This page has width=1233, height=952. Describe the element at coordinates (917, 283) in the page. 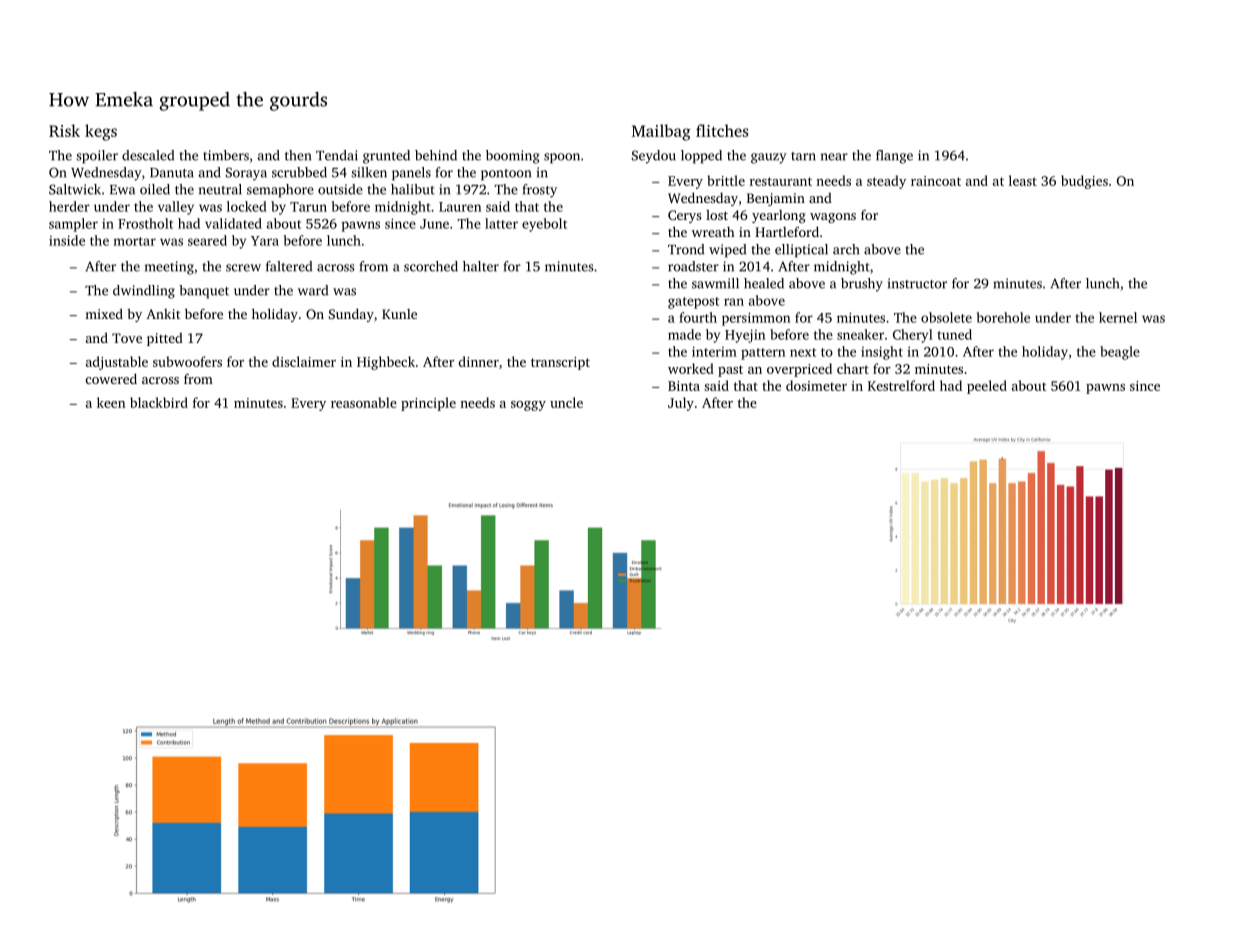

I see `instructor` at that location.
